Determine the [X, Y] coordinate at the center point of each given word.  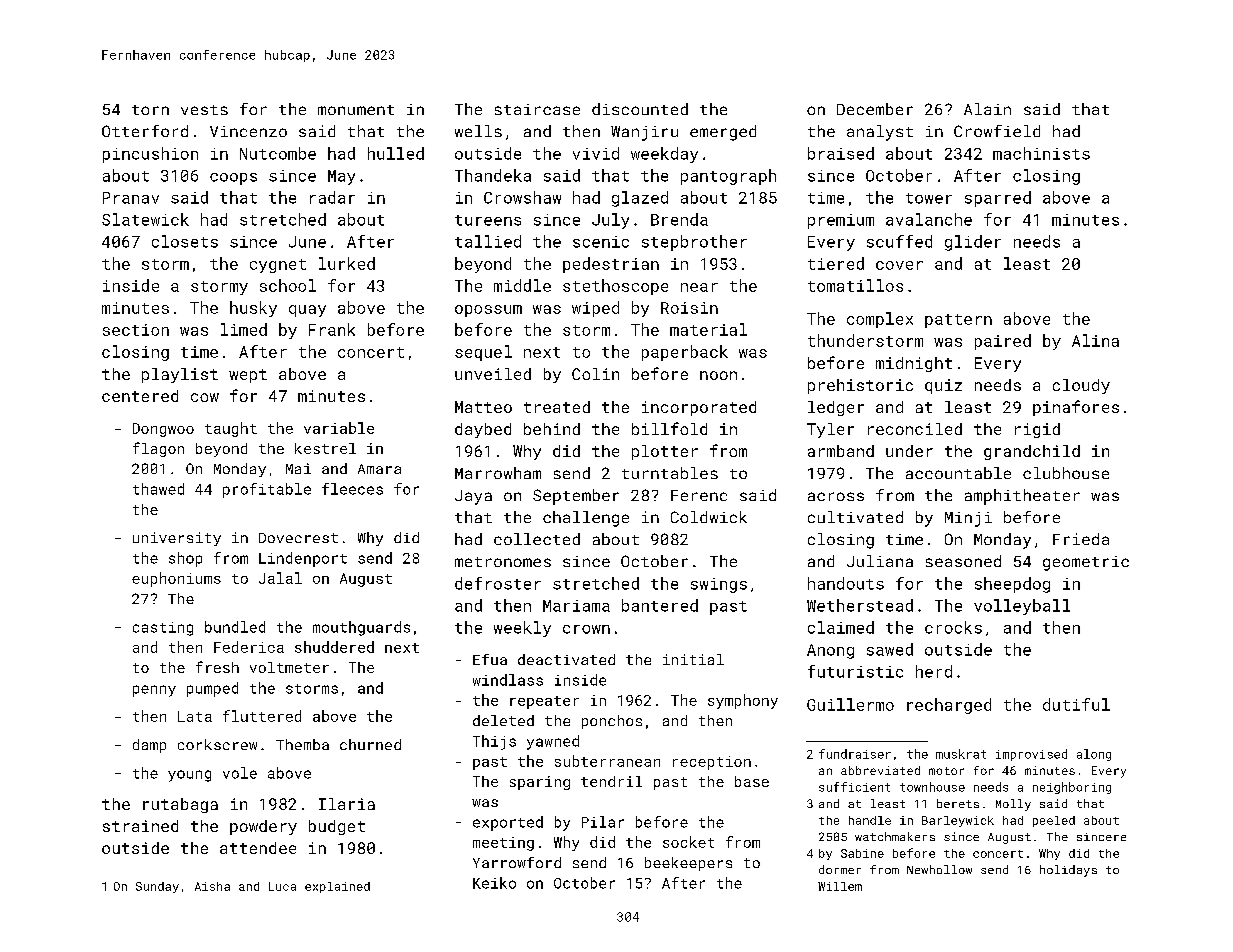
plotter [665, 452]
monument [356, 110]
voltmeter [289, 667]
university [177, 539]
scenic [601, 242]
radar [332, 197]
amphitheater [1022, 497]
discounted [640, 109]
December [875, 109]
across [836, 496]
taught [231, 429]
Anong [830, 651]
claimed [841, 627]
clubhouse [1066, 473]
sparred [998, 199]
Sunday [157, 887]
